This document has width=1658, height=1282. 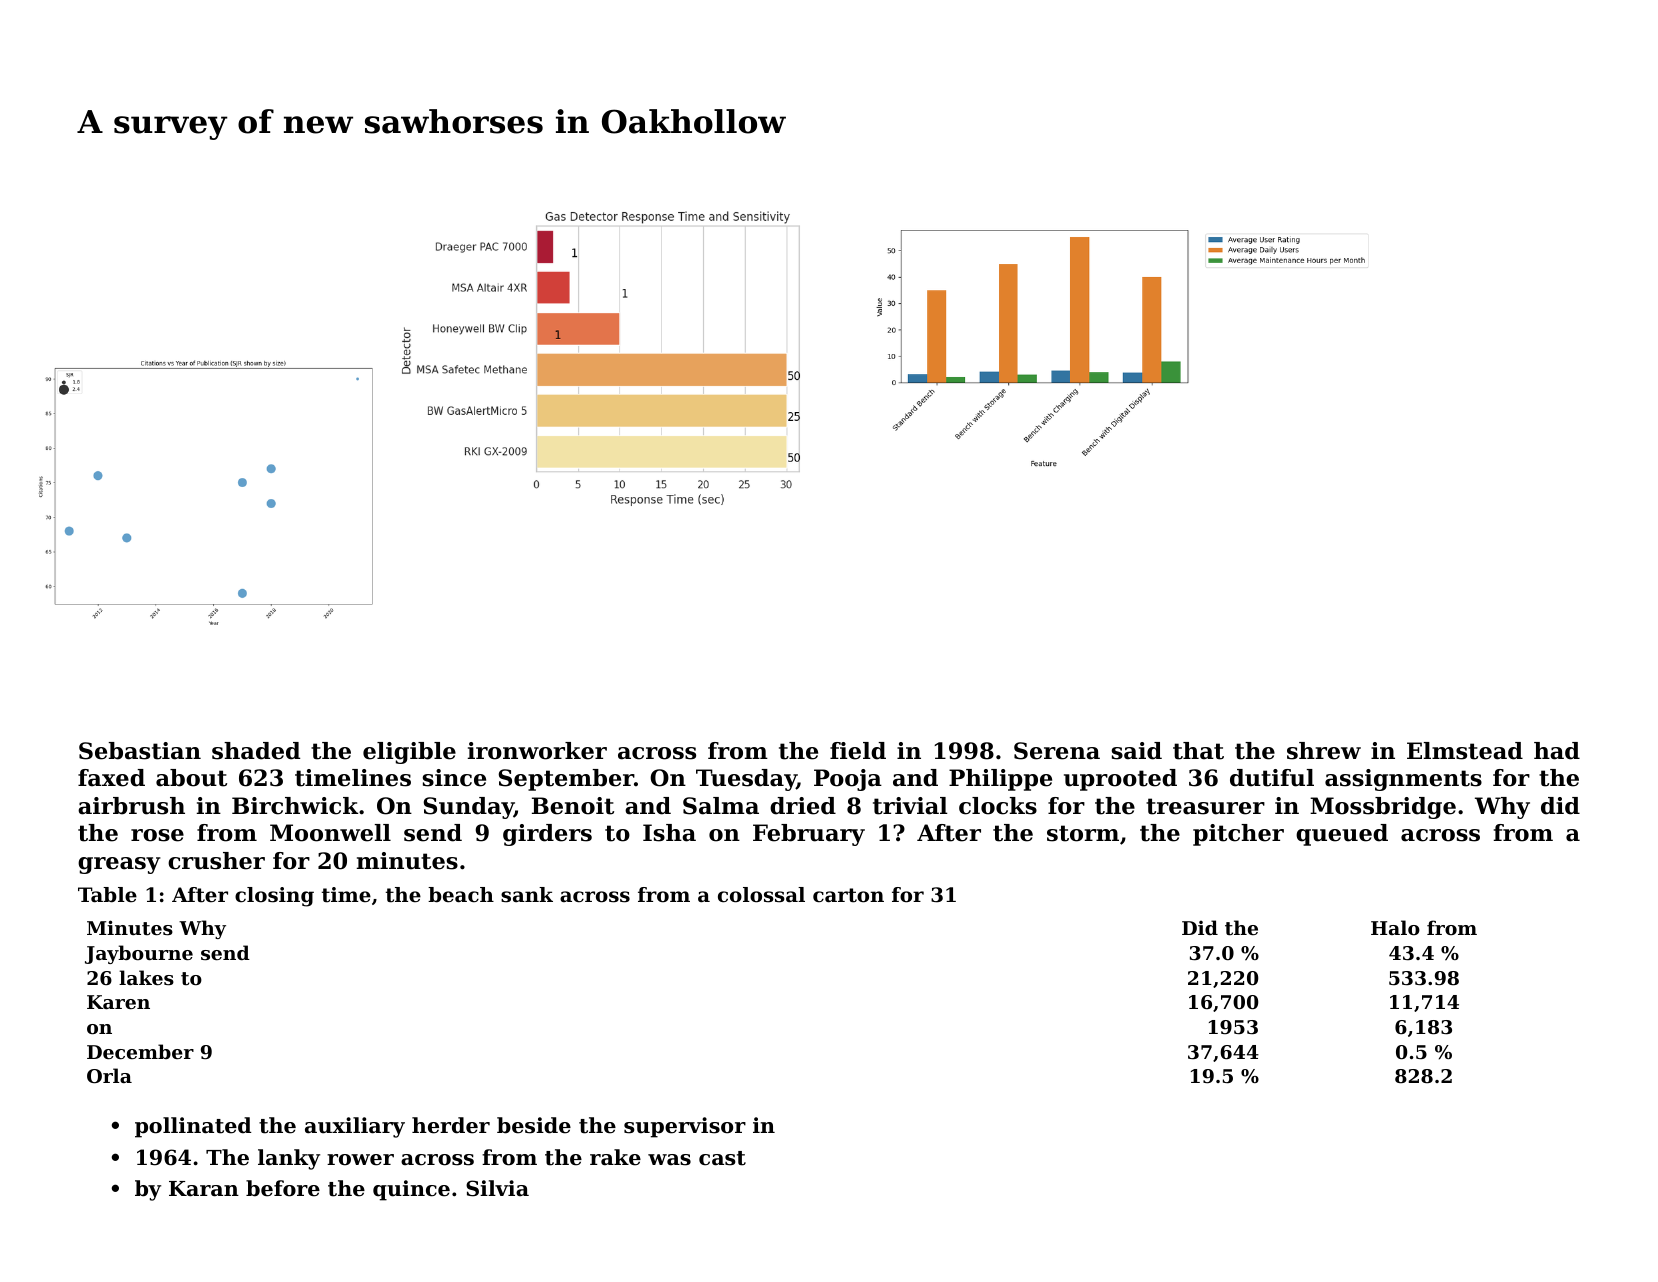 I want to click on Orla, so click(x=109, y=1075).
